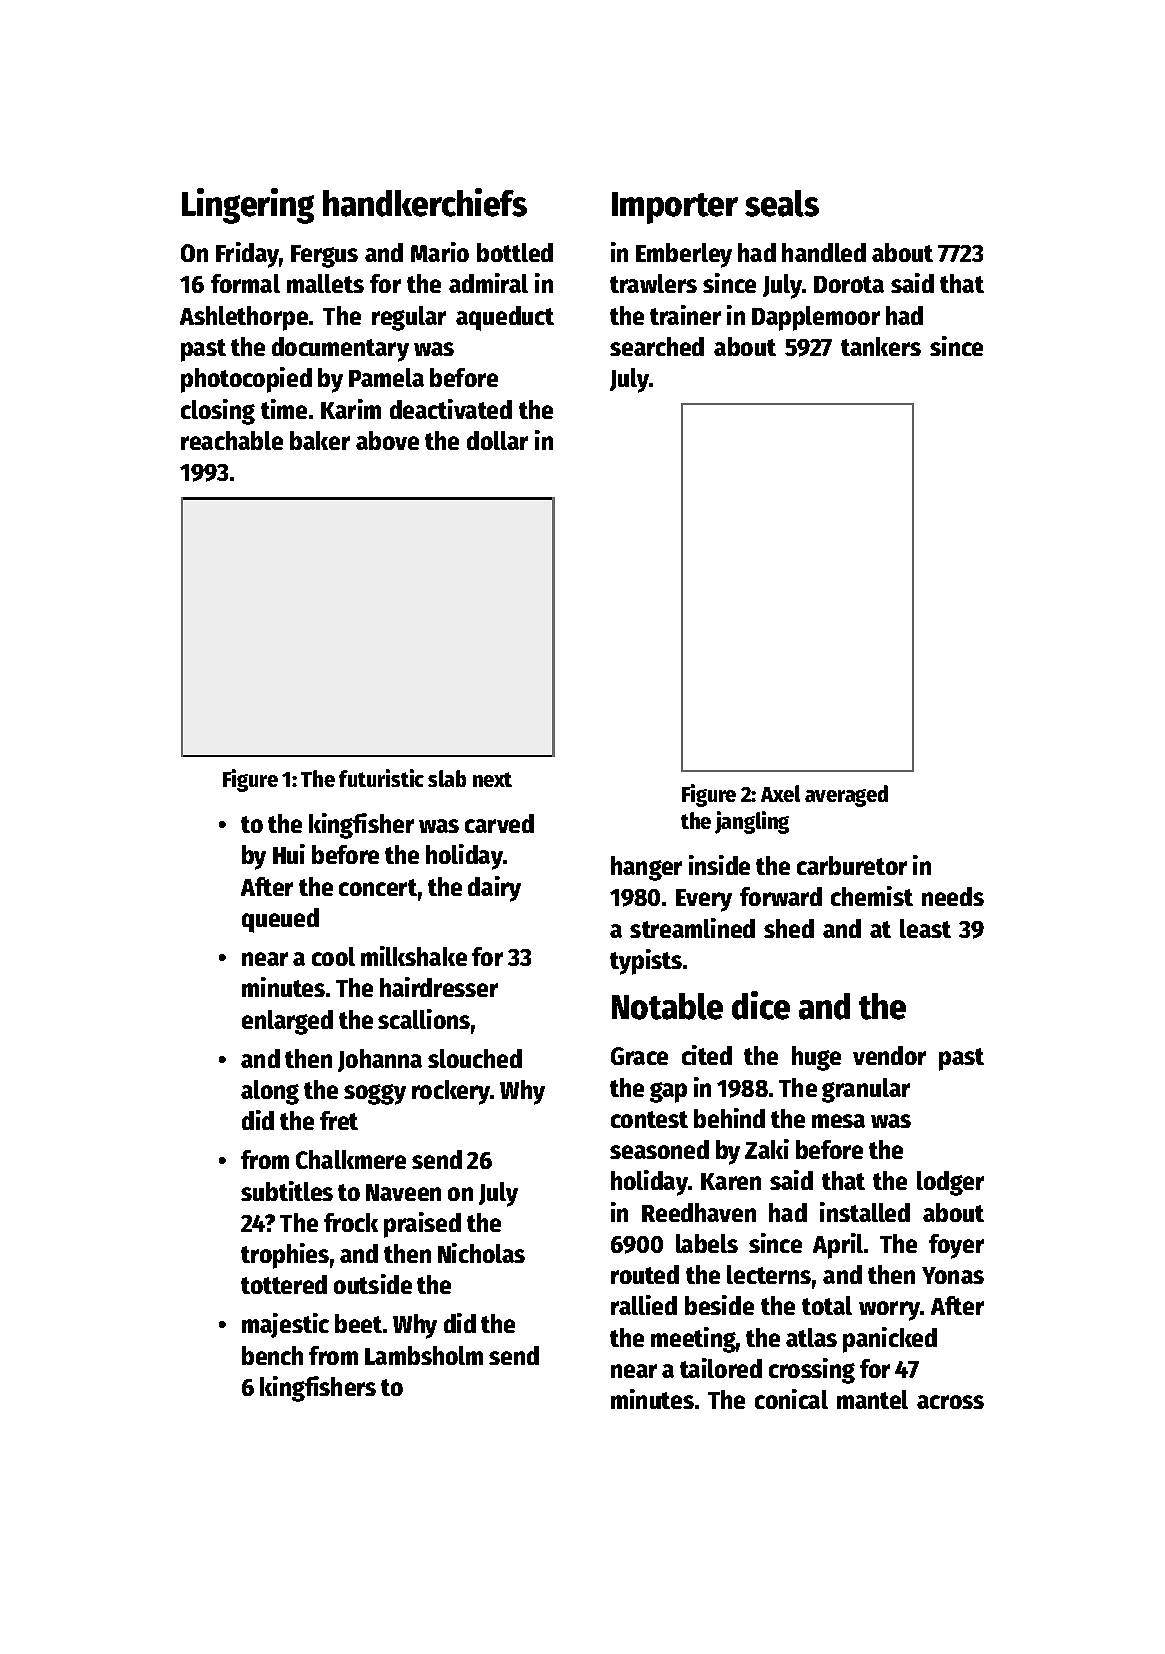 The image size is (1165, 1654). What do you see at coordinates (424, 1355) in the screenshot?
I see `Lambsholm` at bounding box center [424, 1355].
